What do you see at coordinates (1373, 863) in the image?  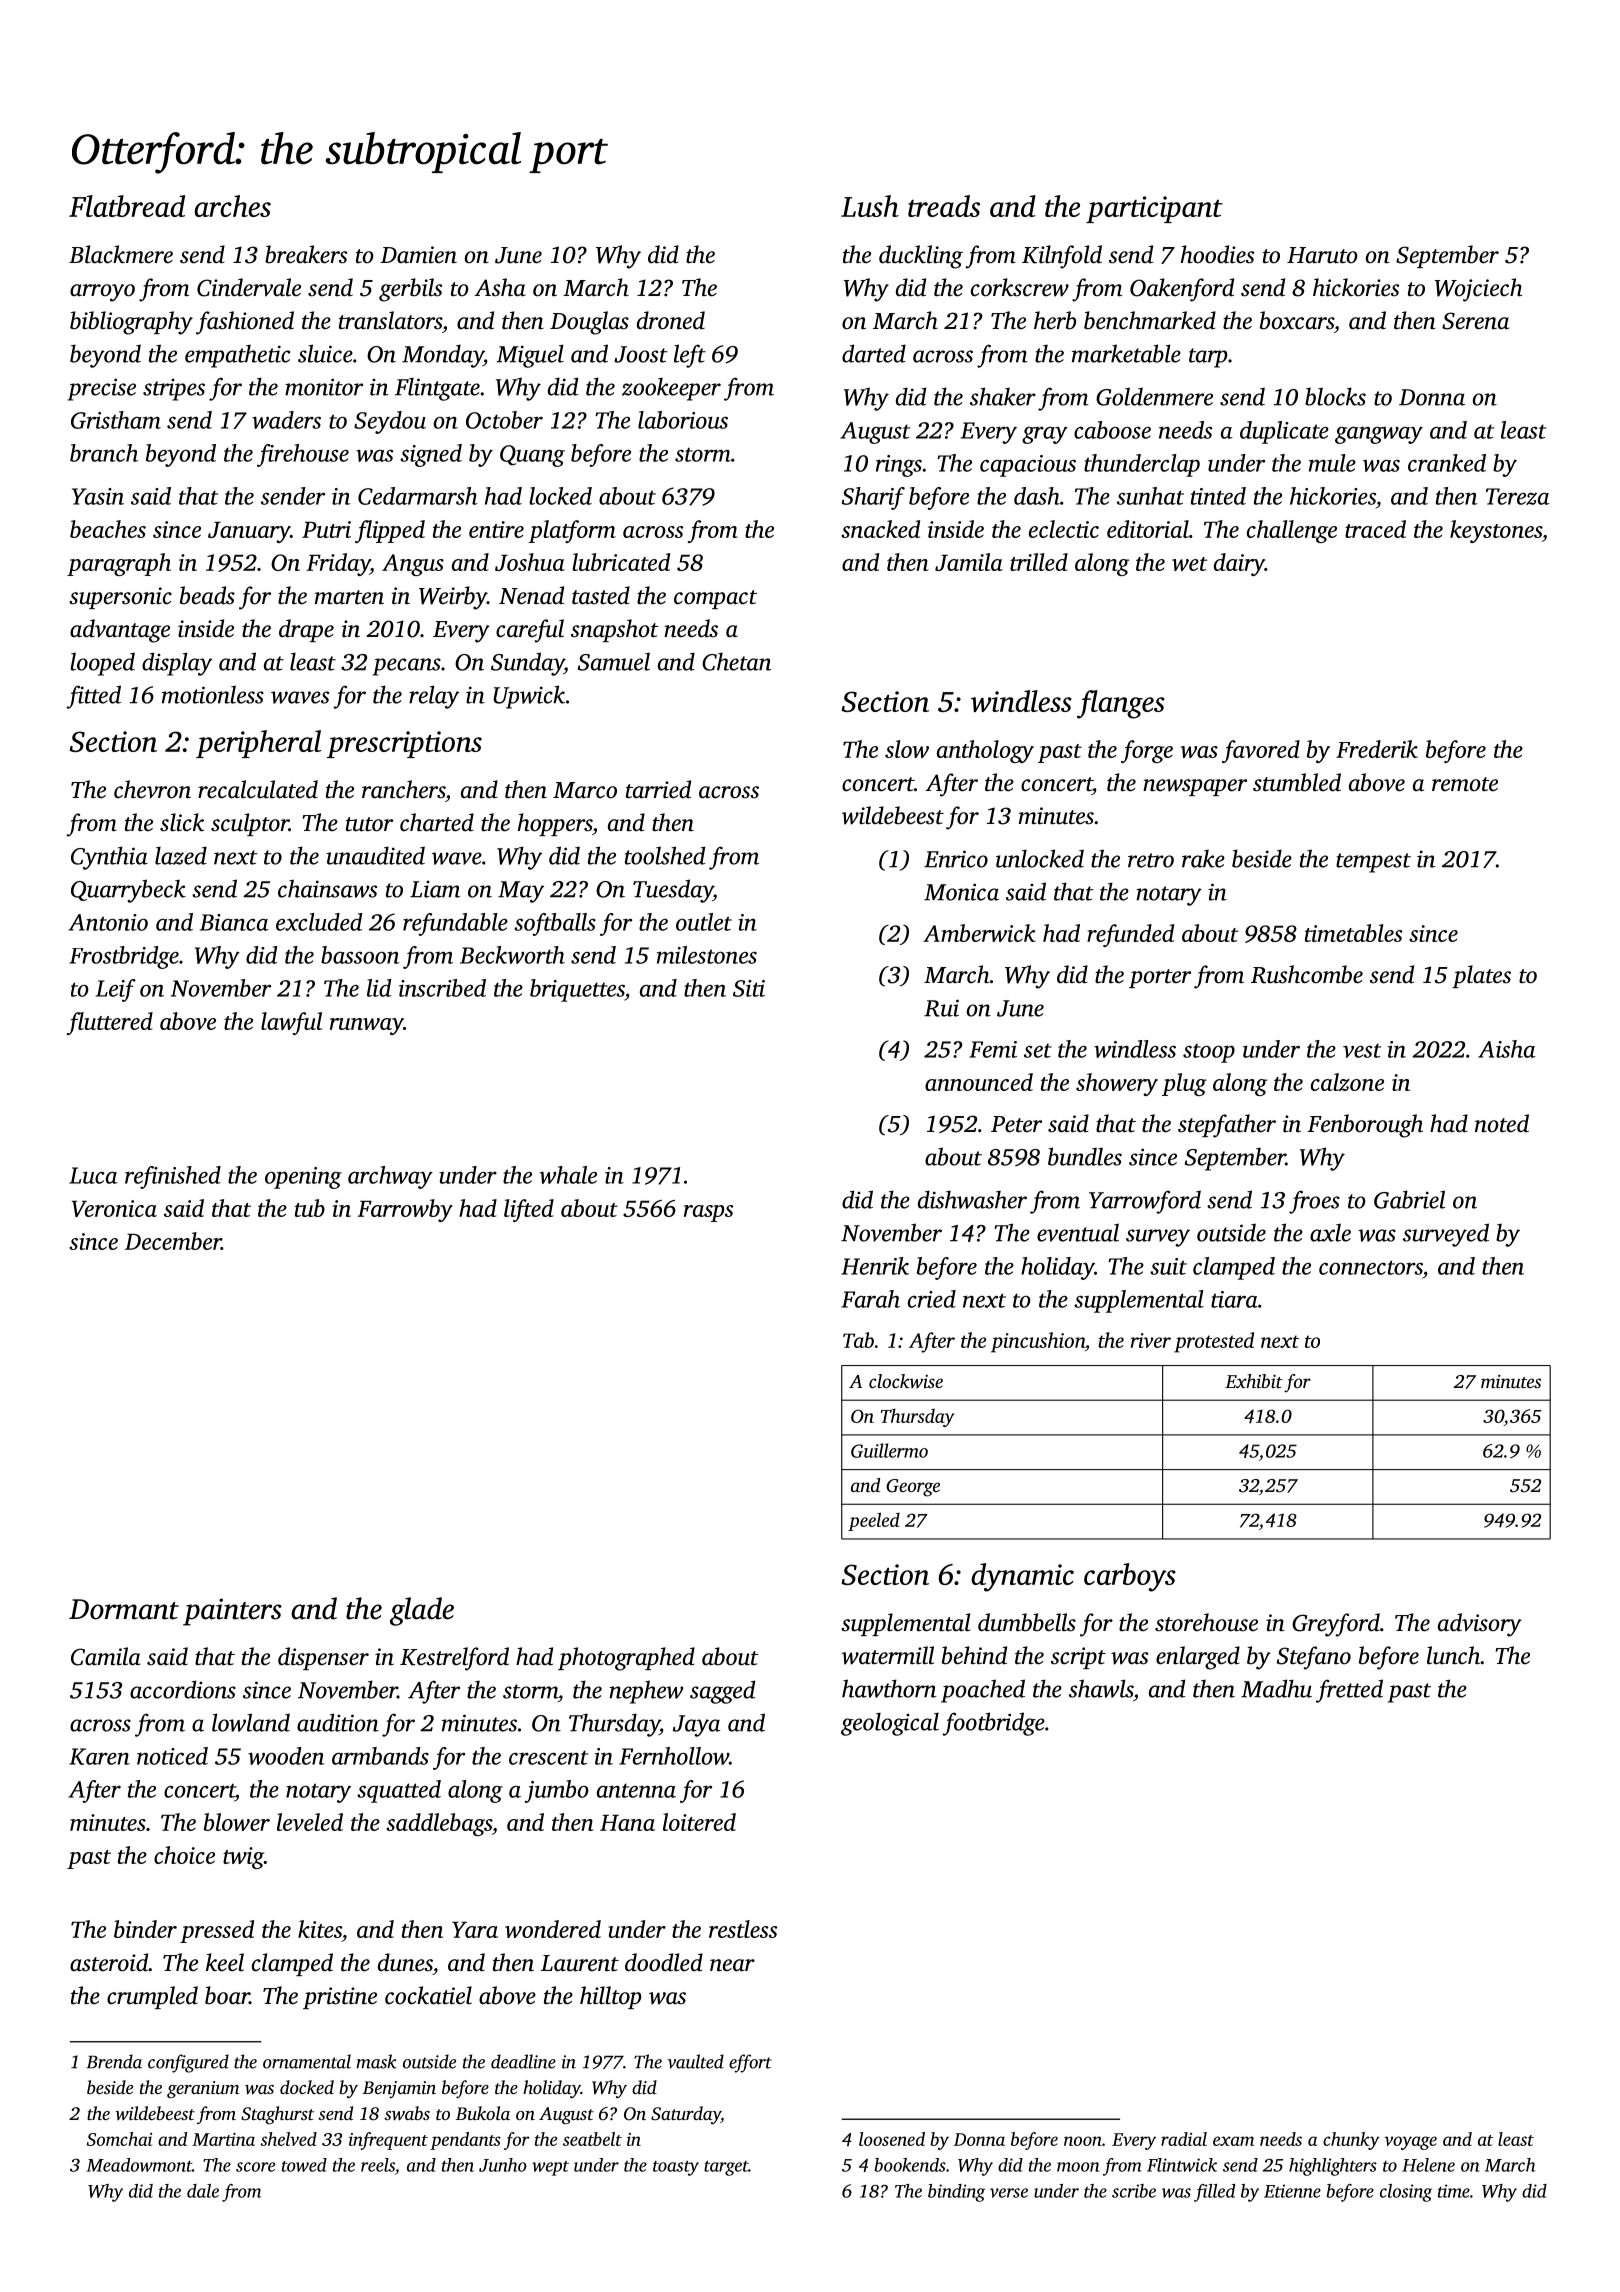 I see `tempest` at bounding box center [1373, 863].
